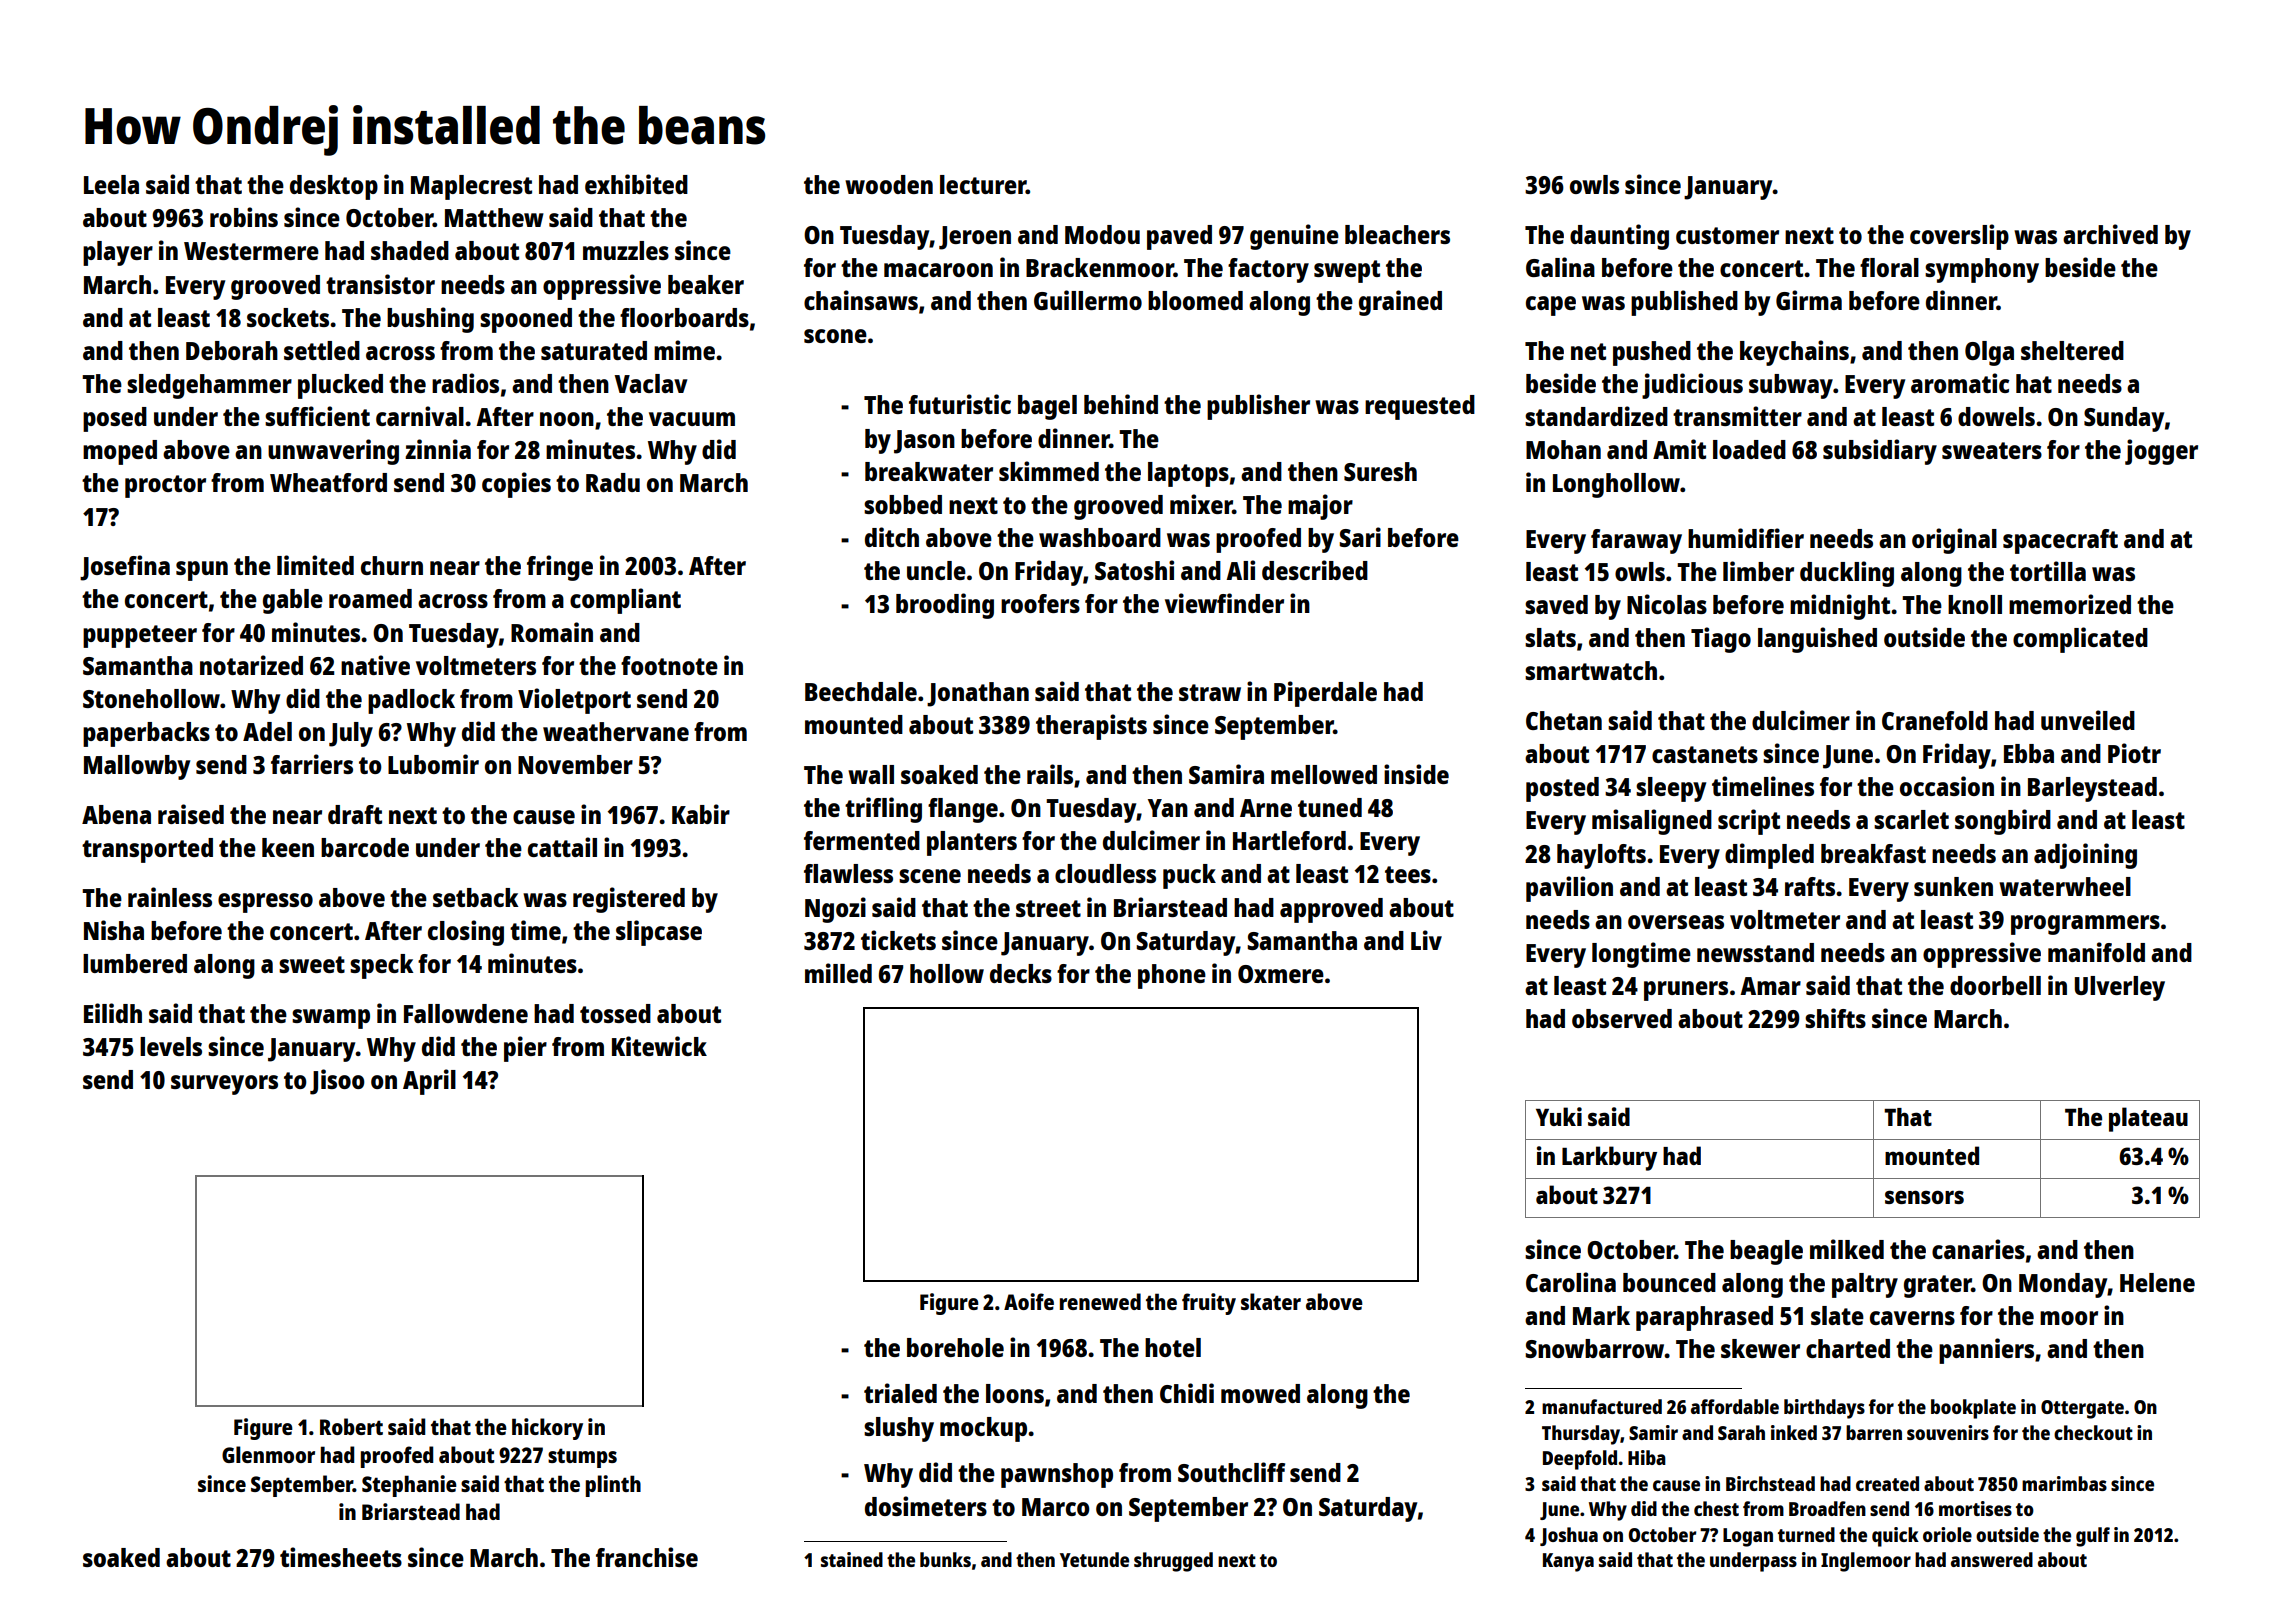 This screenshot has height=1614, width=2282. I want to click on hickory, so click(547, 1429).
